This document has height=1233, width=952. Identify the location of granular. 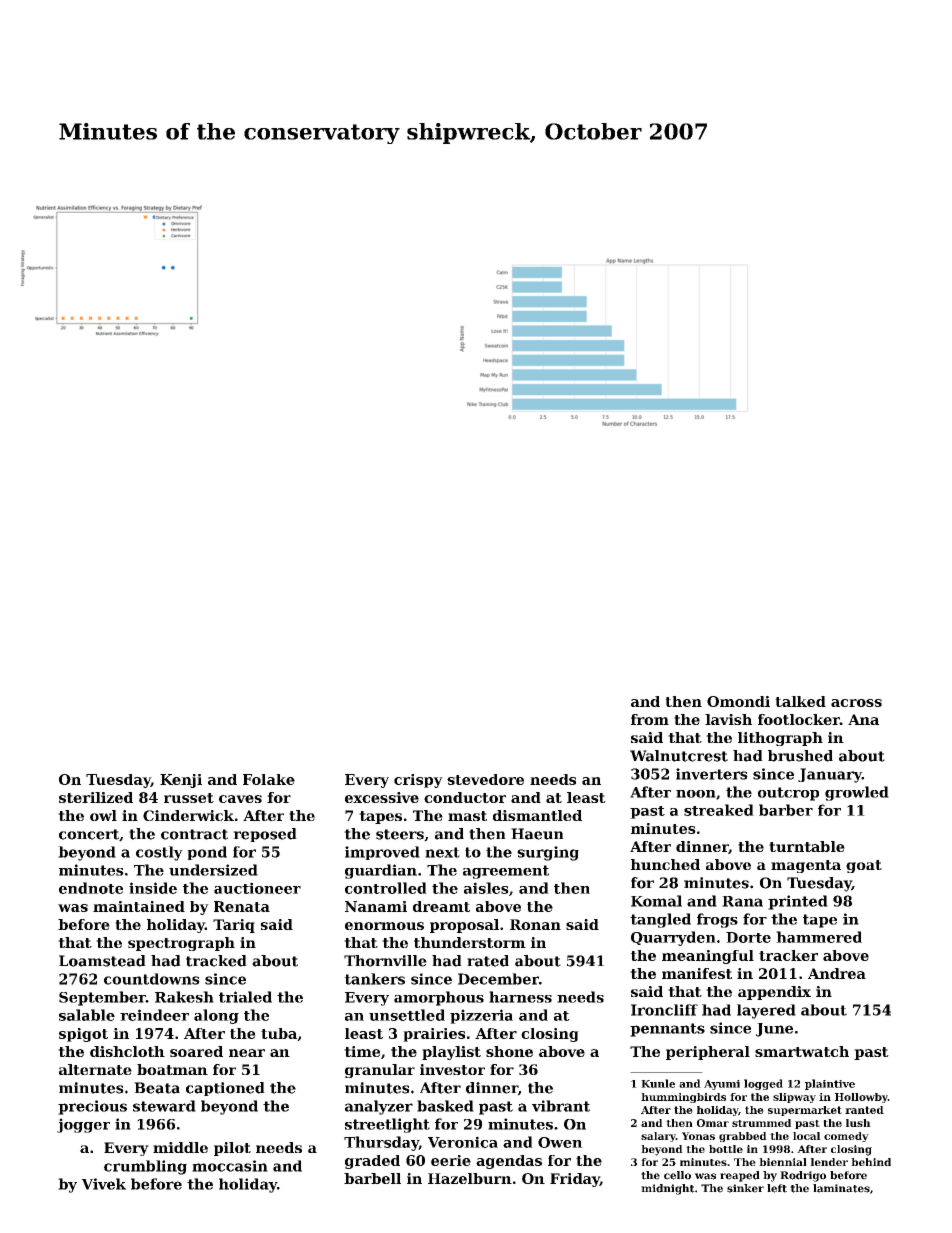
(380, 1071).
